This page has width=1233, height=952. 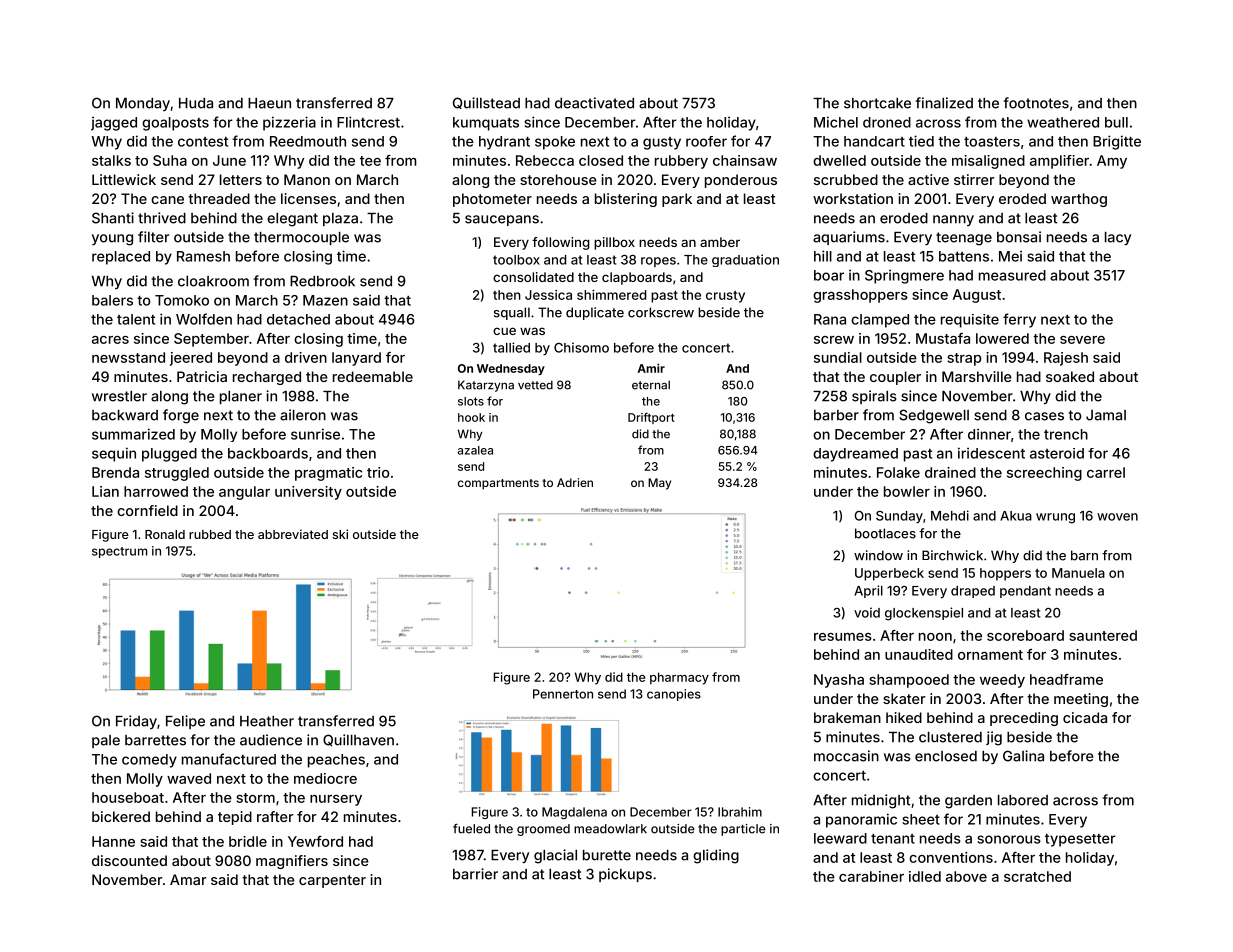 What do you see at coordinates (1036, 103) in the page?
I see `footnotes` at bounding box center [1036, 103].
